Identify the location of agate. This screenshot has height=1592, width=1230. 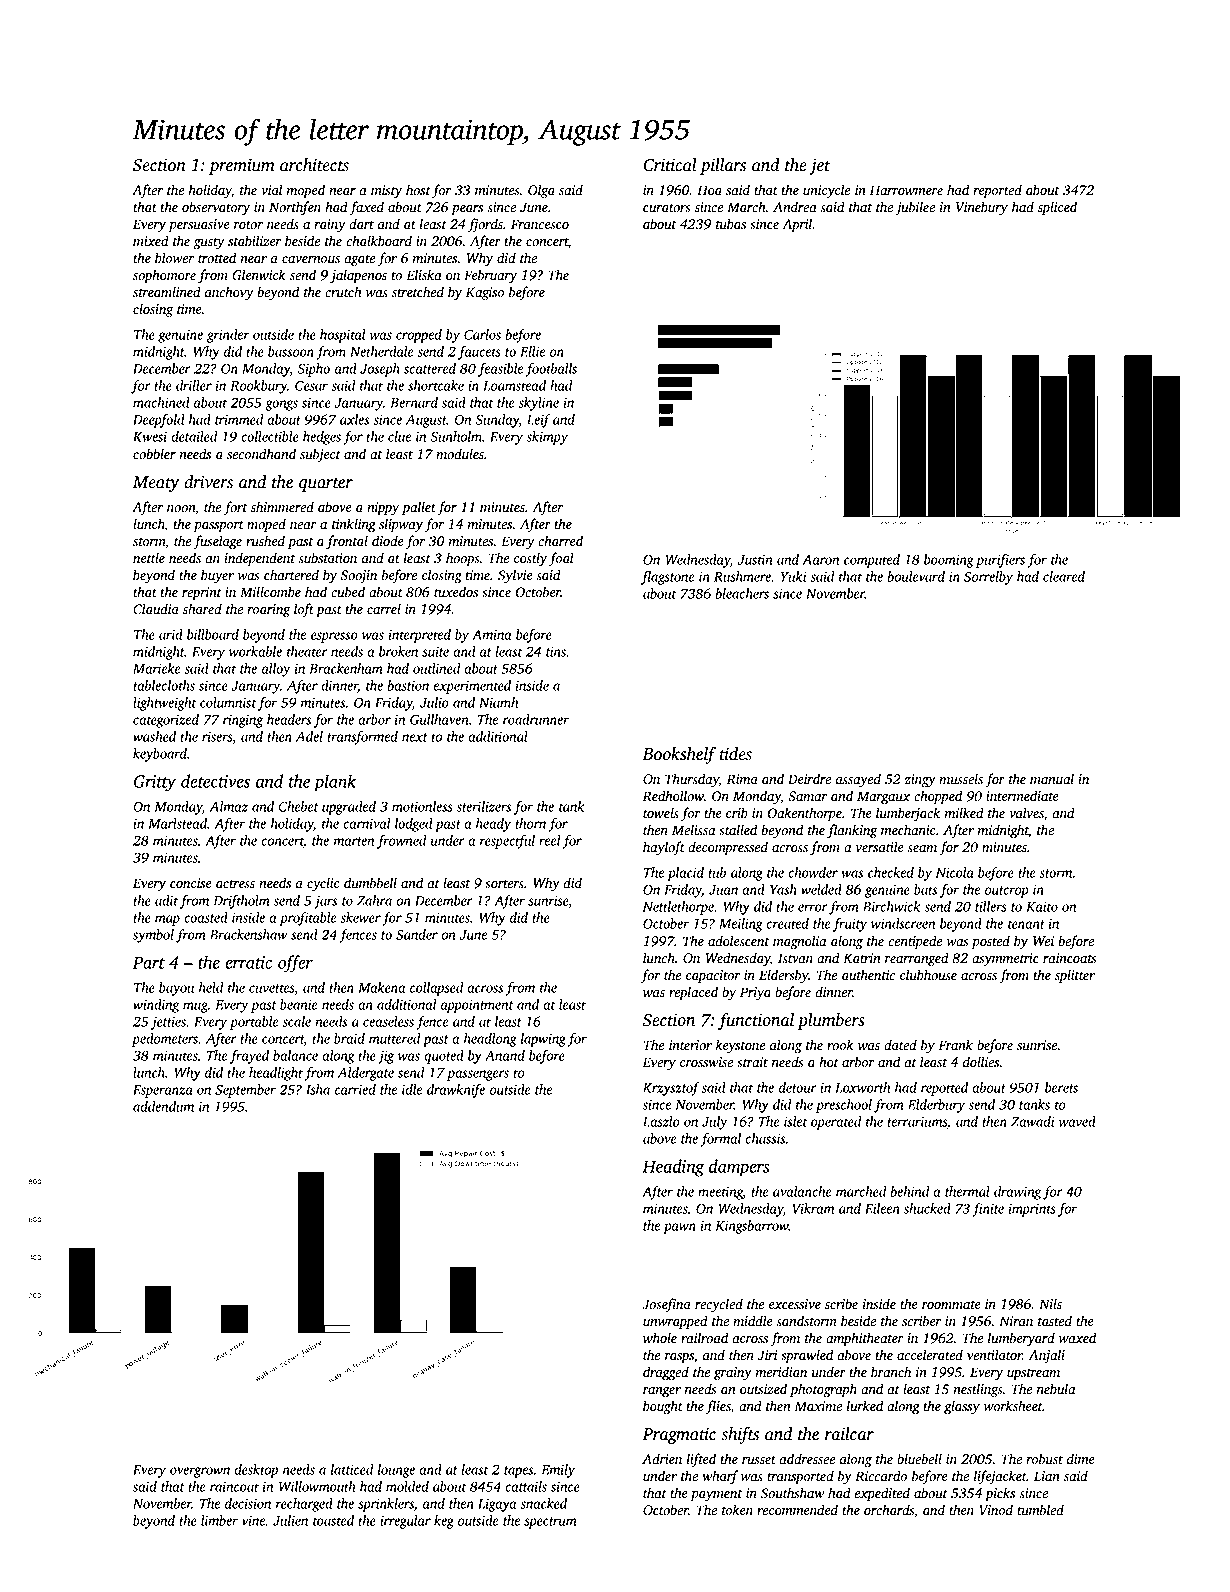
(359, 261).
